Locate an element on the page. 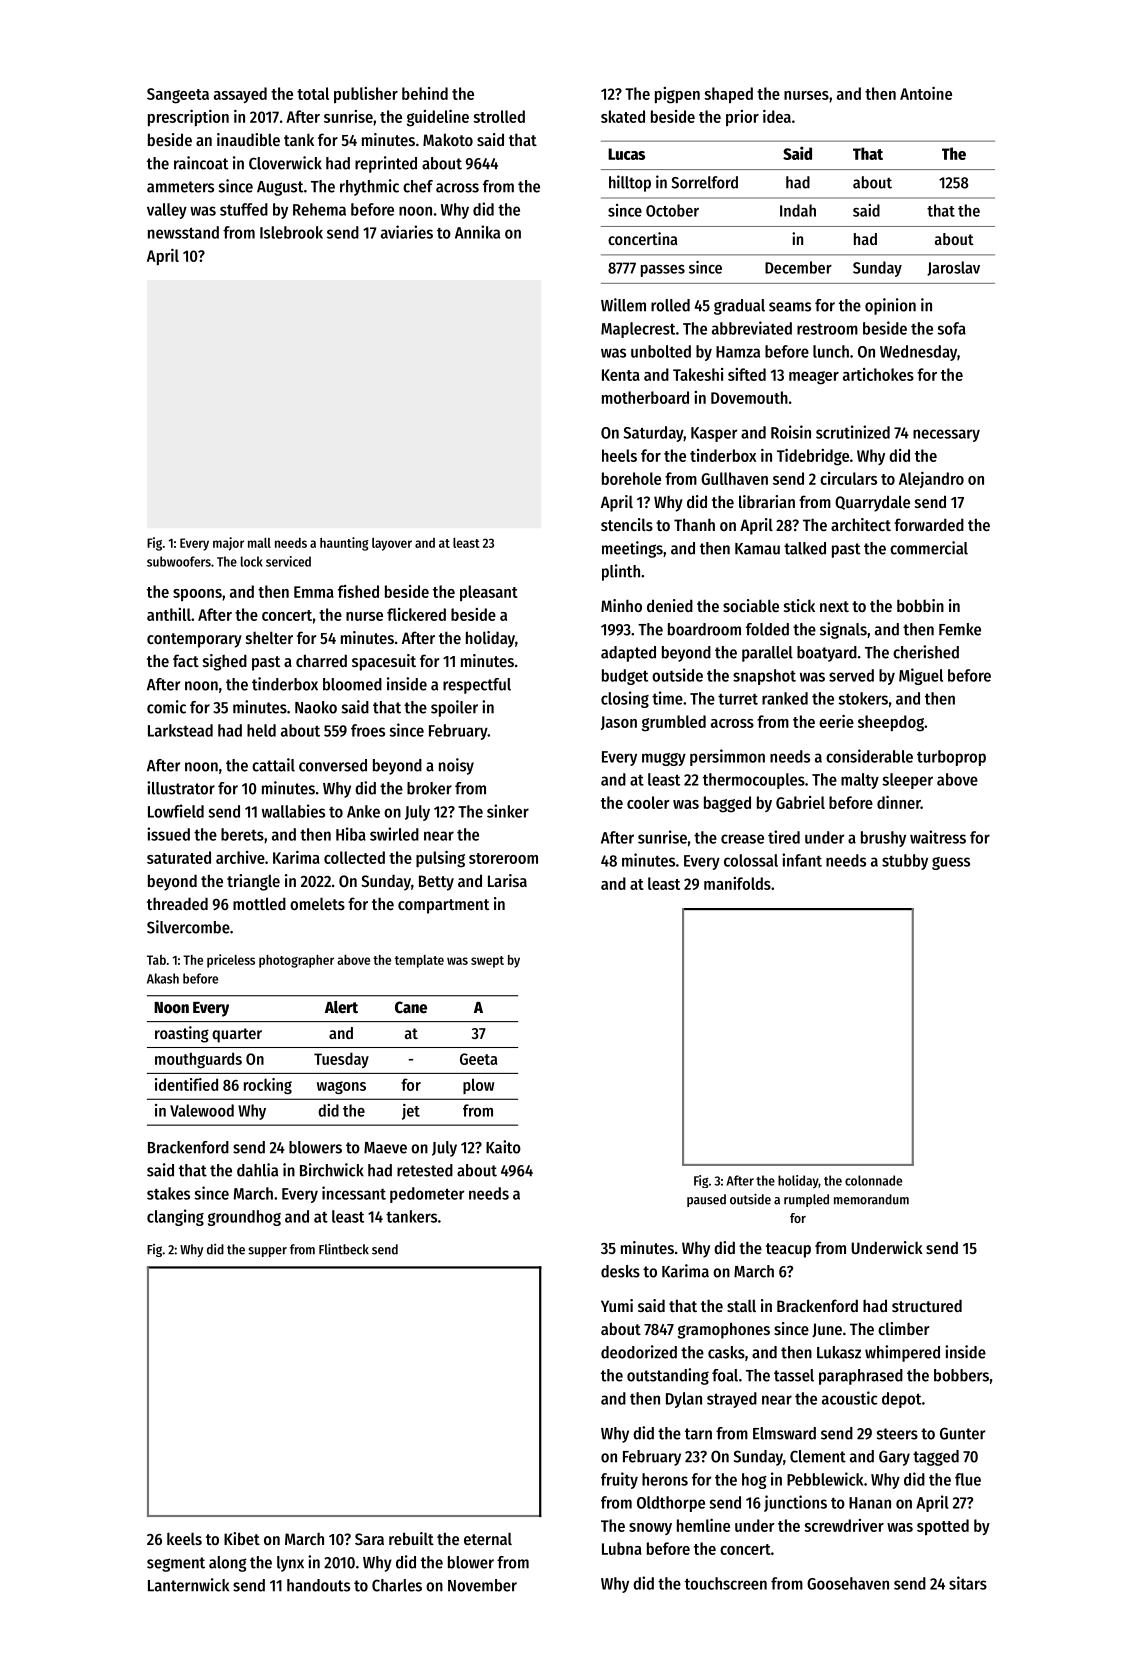 This page has width=1142, height=1654. cattail is located at coordinates (273, 765).
